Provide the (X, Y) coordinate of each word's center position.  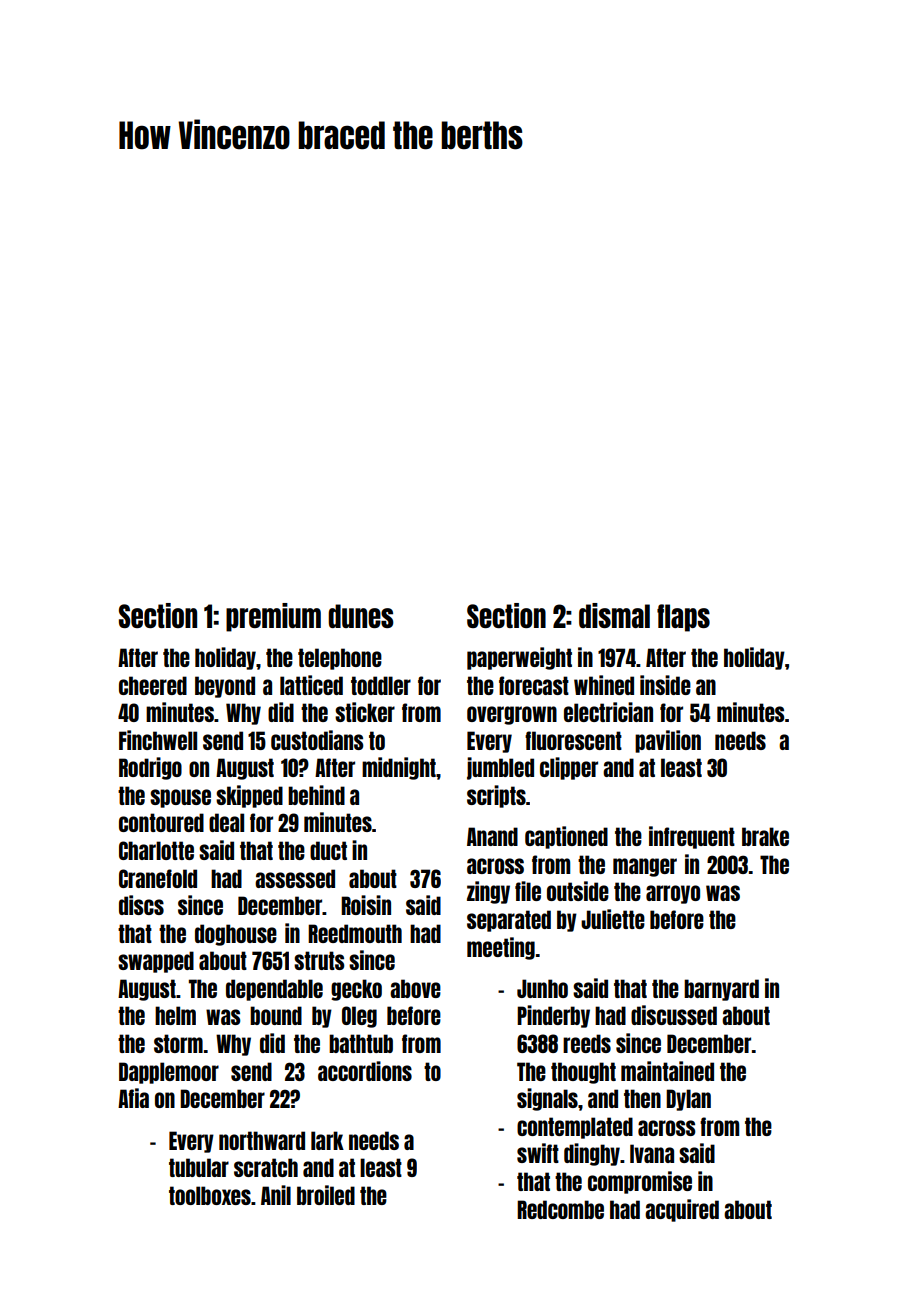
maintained (667, 1071)
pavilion (668, 741)
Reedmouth (355, 933)
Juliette (613, 919)
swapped (156, 962)
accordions (365, 1071)
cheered (153, 685)
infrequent (692, 837)
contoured (161, 822)
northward (262, 1140)
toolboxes (210, 1195)
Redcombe (560, 1209)
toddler (381, 685)
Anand (492, 836)
